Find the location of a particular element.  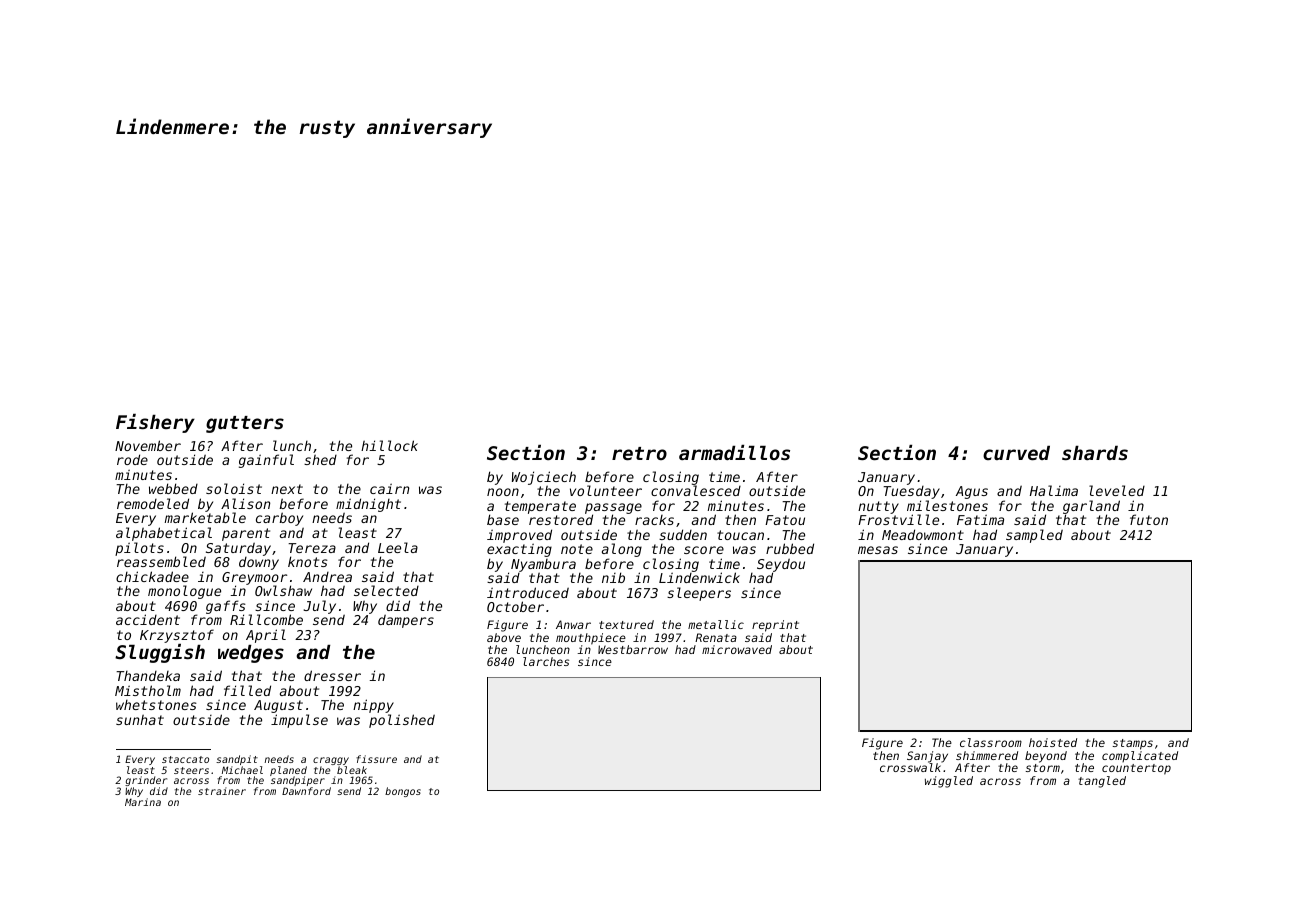

pilots is located at coordinates (139, 549).
